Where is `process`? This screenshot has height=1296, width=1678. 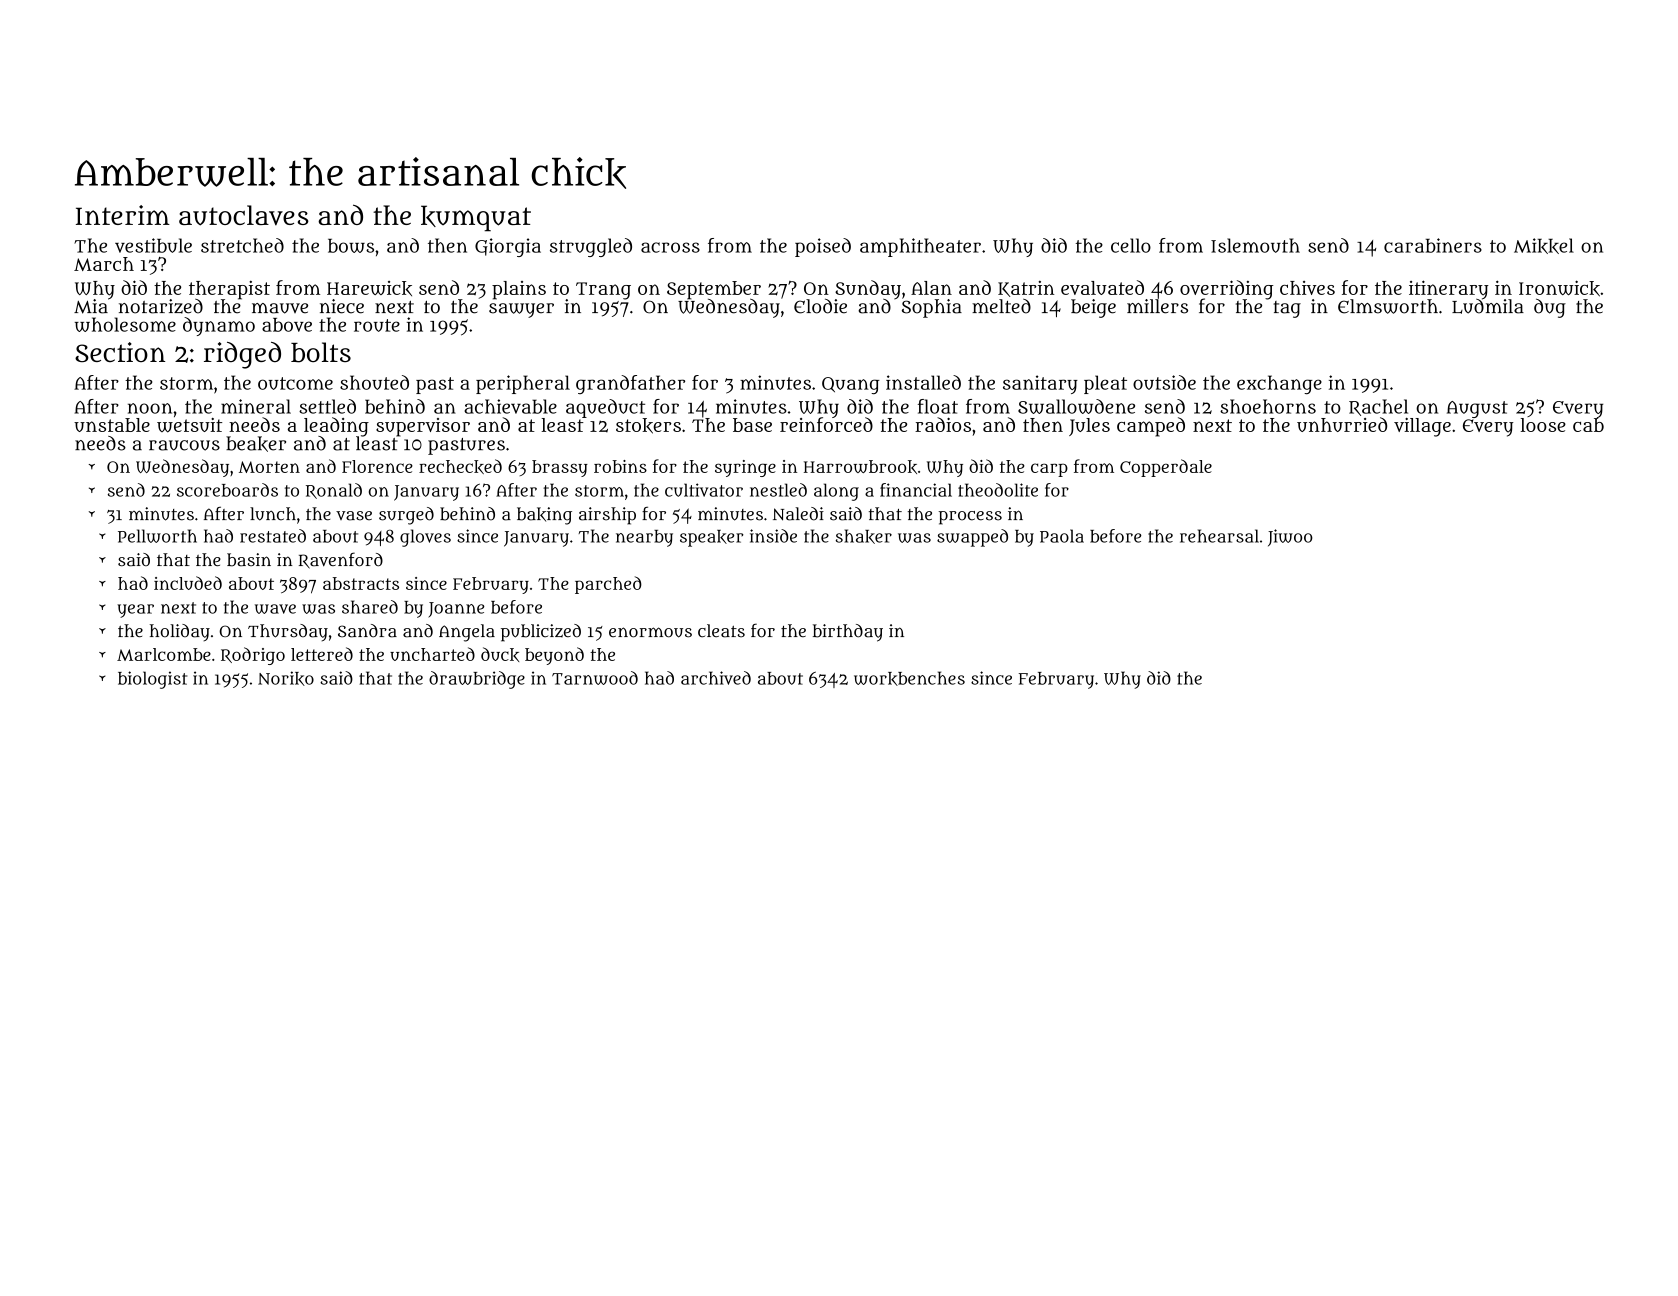
process is located at coordinates (970, 518).
